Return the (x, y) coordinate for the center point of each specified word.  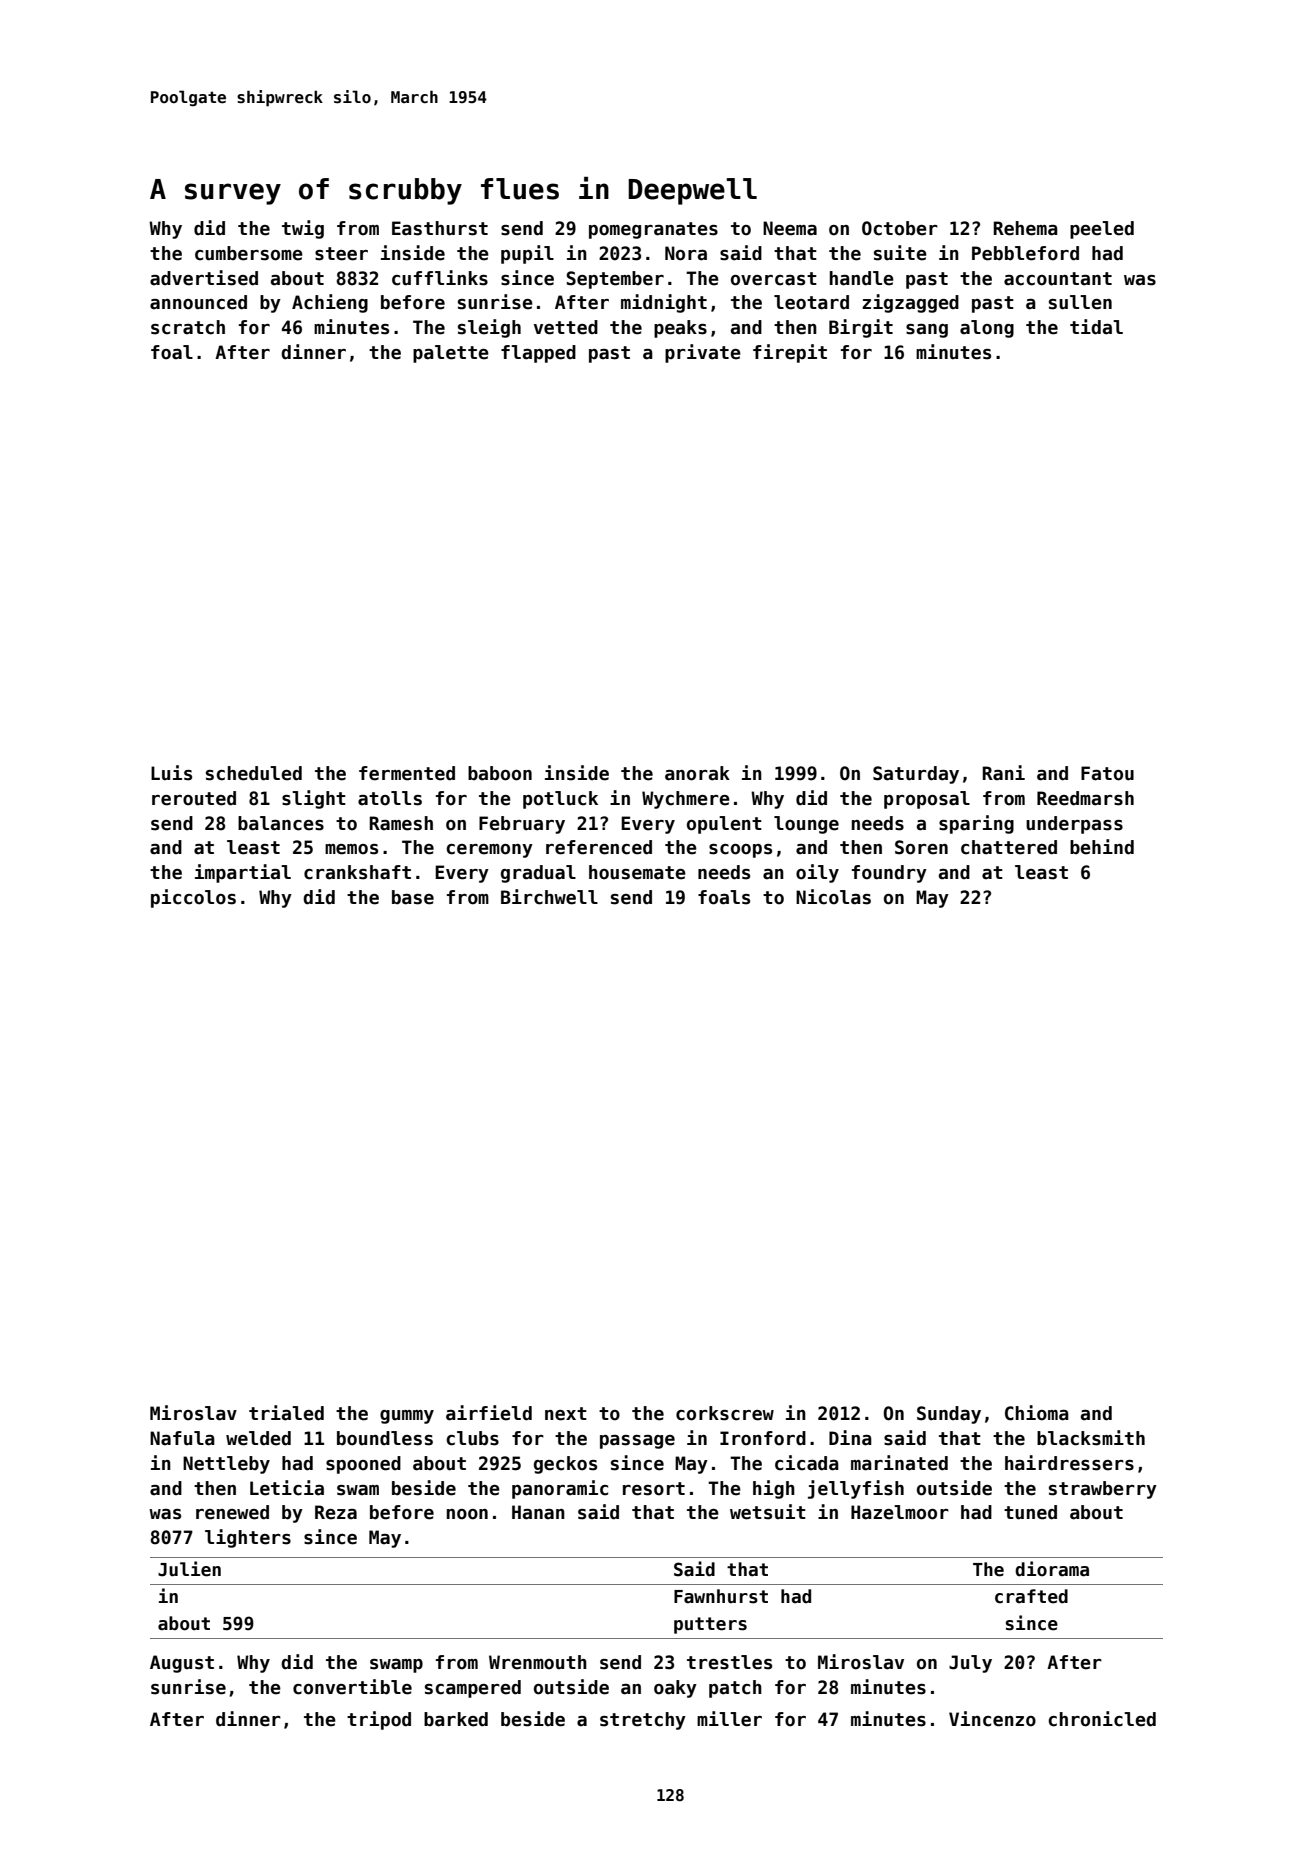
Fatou (1107, 773)
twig (303, 229)
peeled (1102, 230)
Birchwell (549, 897)
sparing (976, 824)
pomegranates (653, 230)
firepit (790, 353)
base (413, 897)
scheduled (254, 773)
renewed (232, 1512)
